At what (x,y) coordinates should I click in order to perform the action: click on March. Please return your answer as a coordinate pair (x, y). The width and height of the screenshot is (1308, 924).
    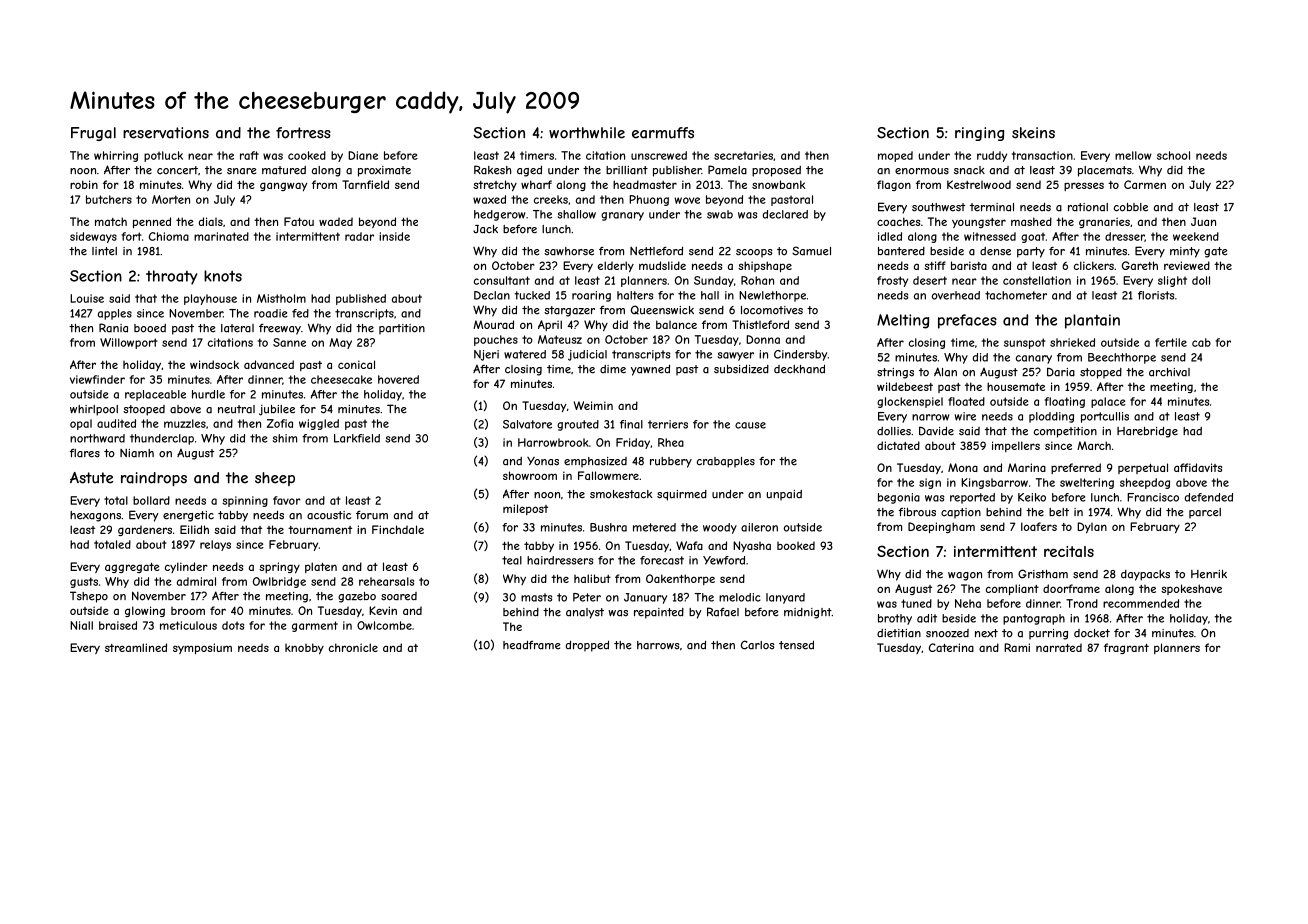
    Looking at the image, I should click on (1094, 445).
